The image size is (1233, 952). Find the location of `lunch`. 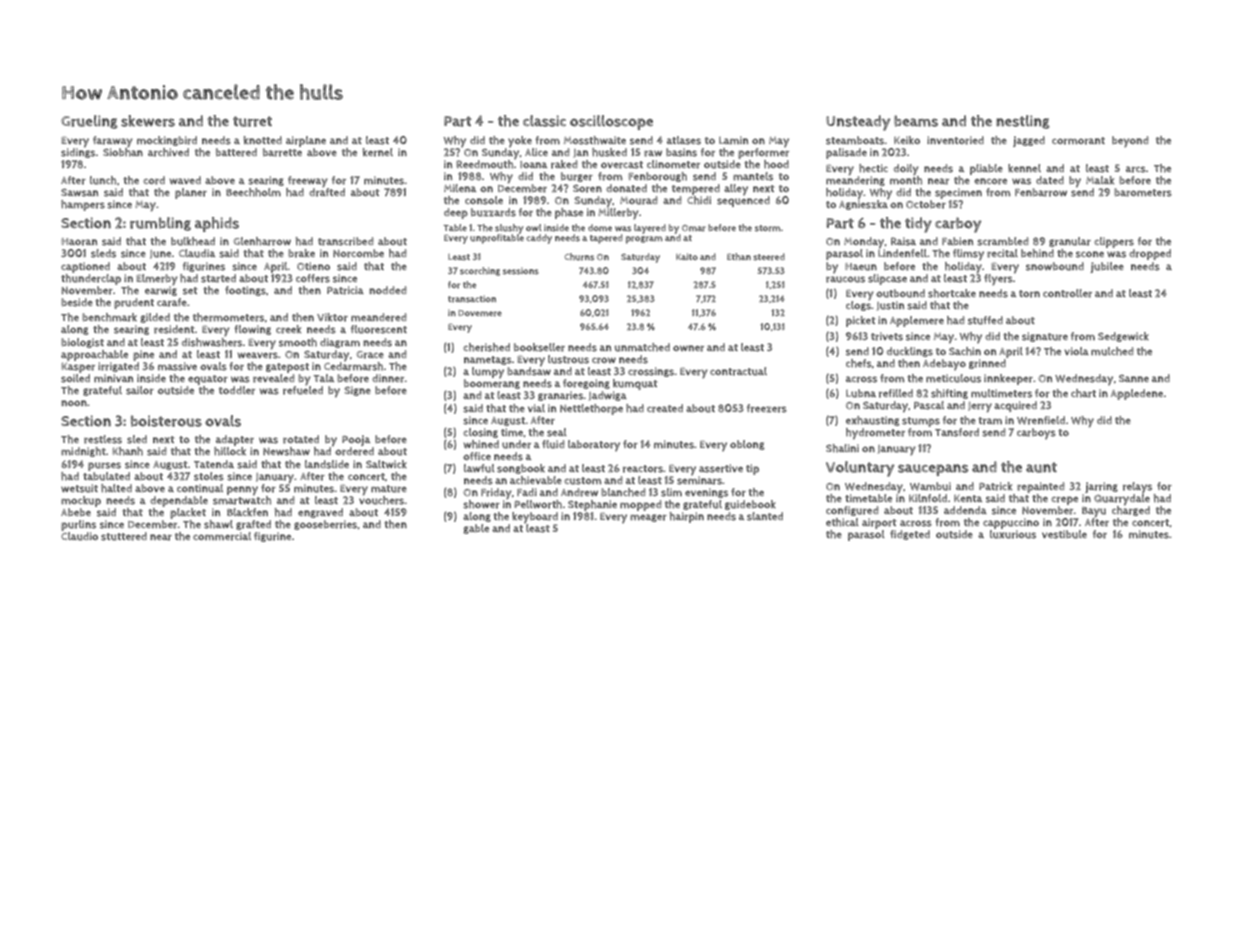

lunch is located at coordinates (103, 180).
